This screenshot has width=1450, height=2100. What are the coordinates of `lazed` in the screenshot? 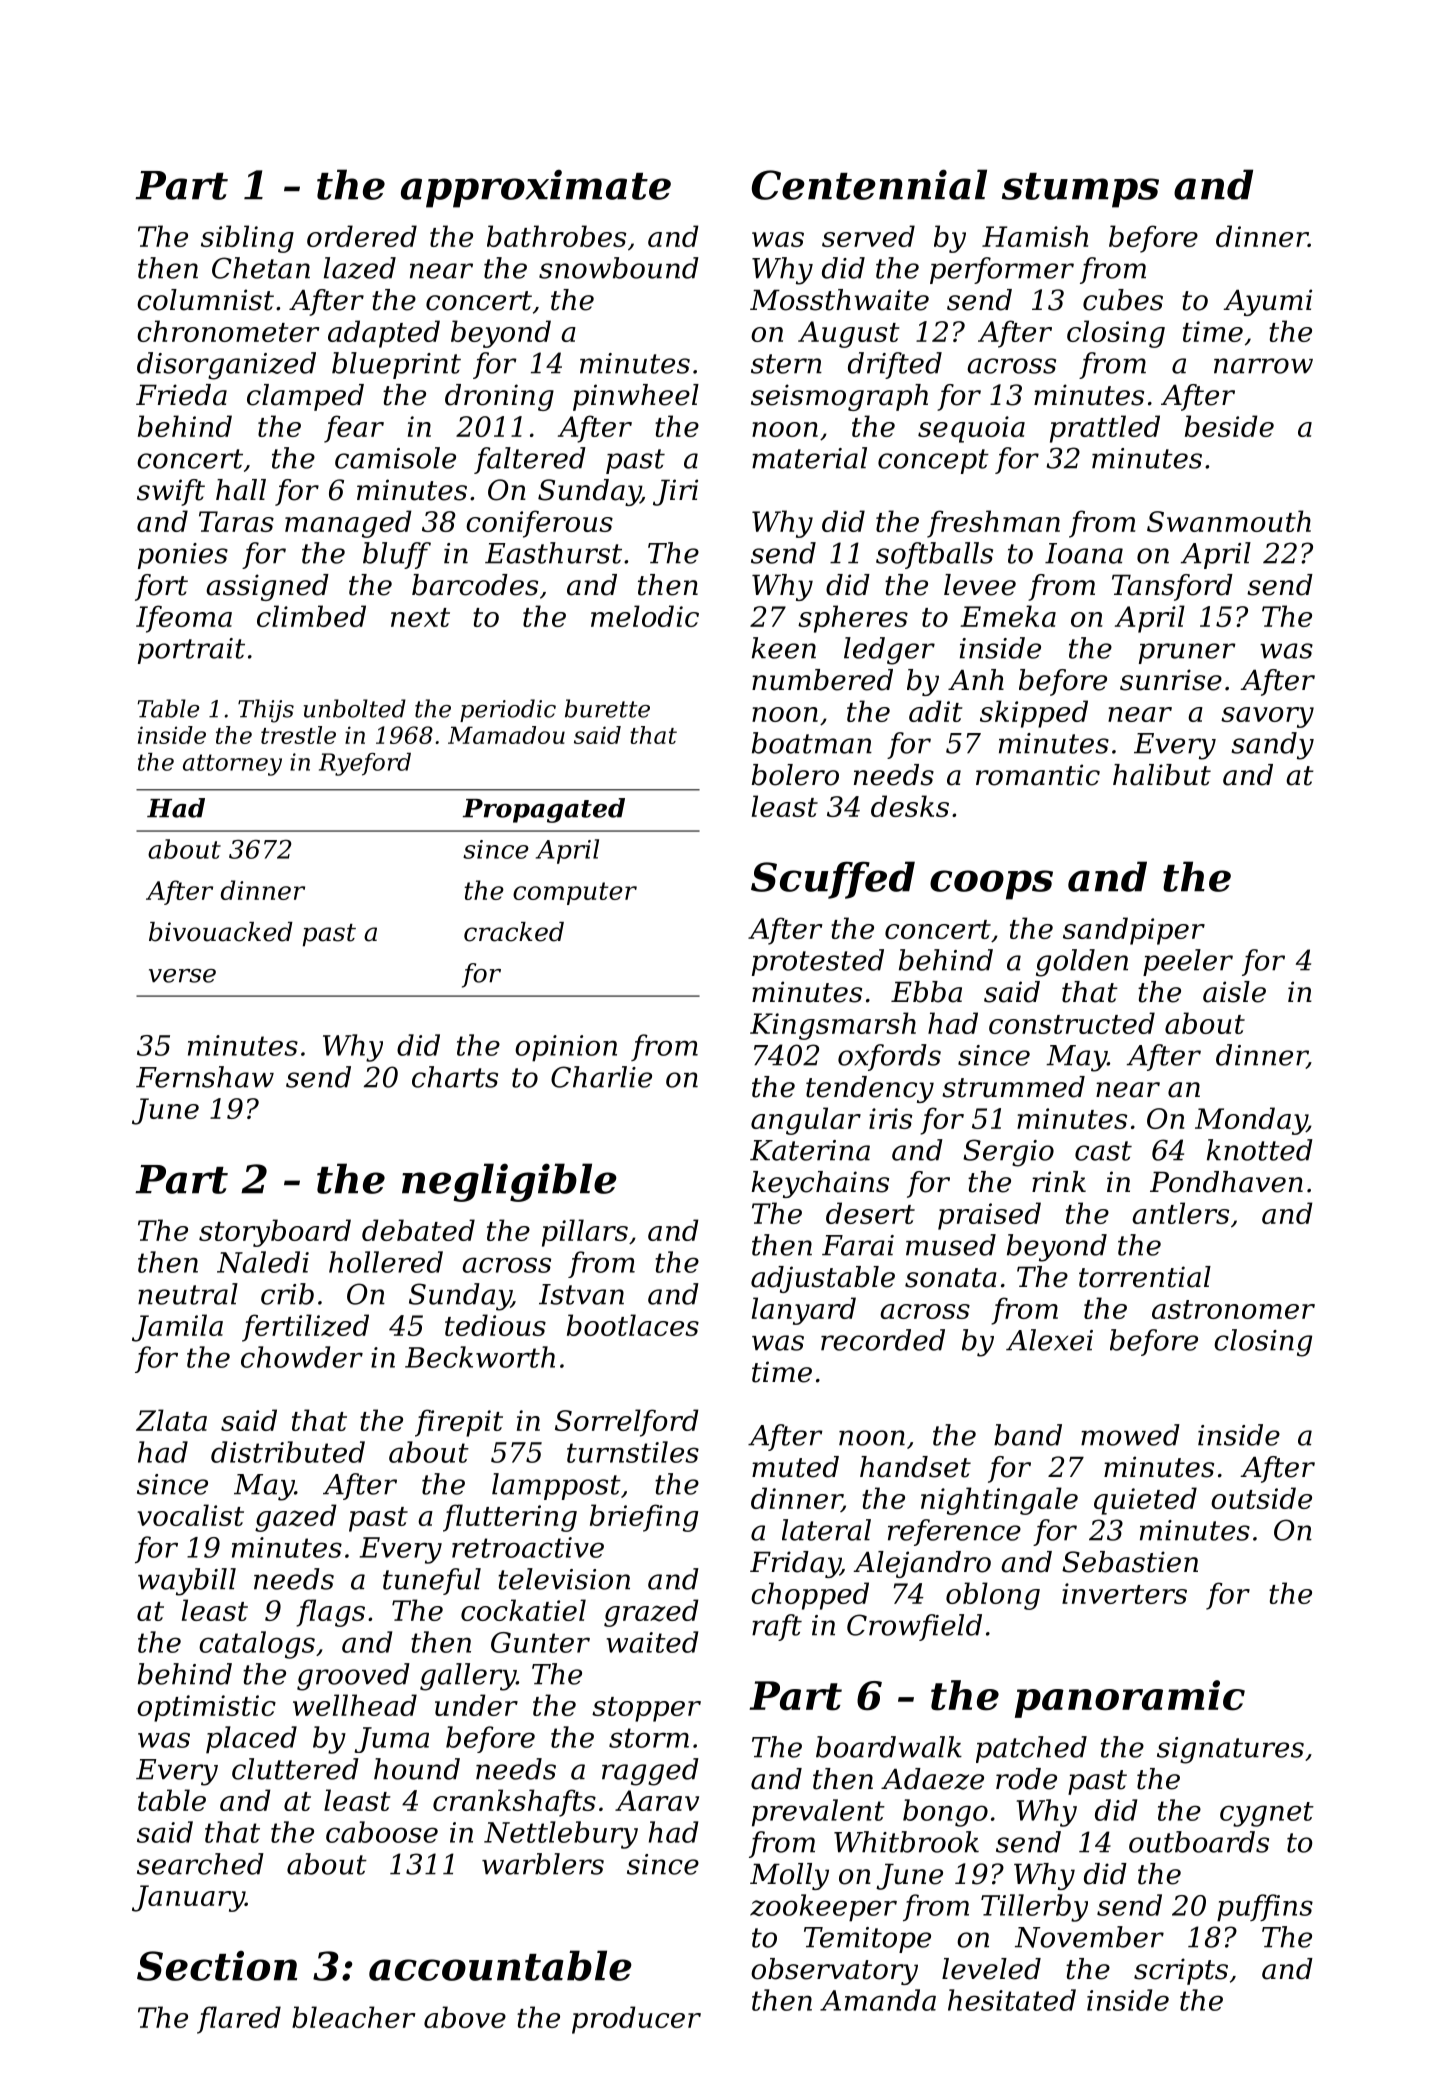 It's located at (360, 268).
